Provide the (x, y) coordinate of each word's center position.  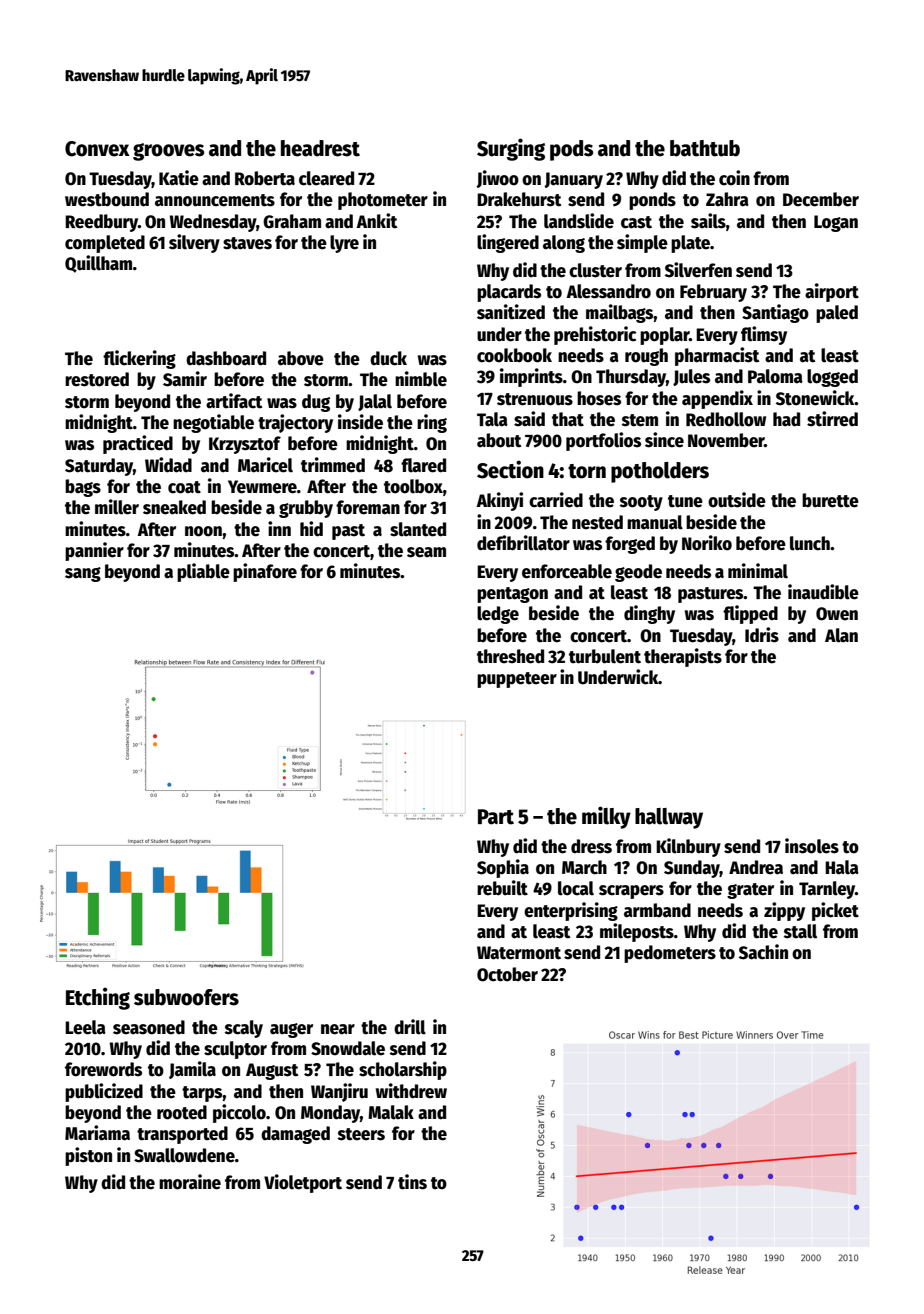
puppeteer (517, 680)
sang (83, 574)
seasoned (149, 1027)
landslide (579, 221)
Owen (837, 614)
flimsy (764, 335)
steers (361, 1134)
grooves (169, 152)
